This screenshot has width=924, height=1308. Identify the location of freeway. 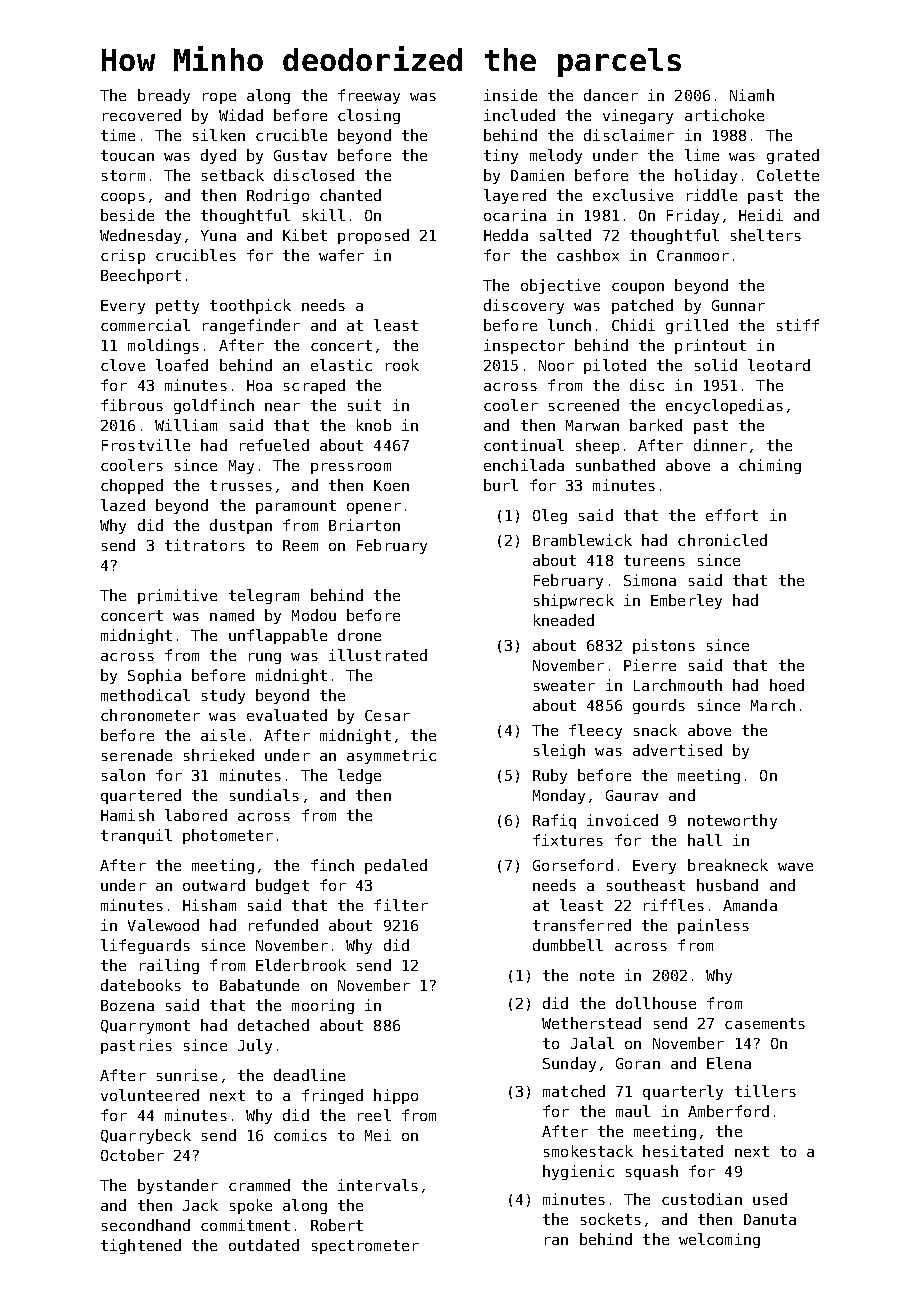
(369, 96).
